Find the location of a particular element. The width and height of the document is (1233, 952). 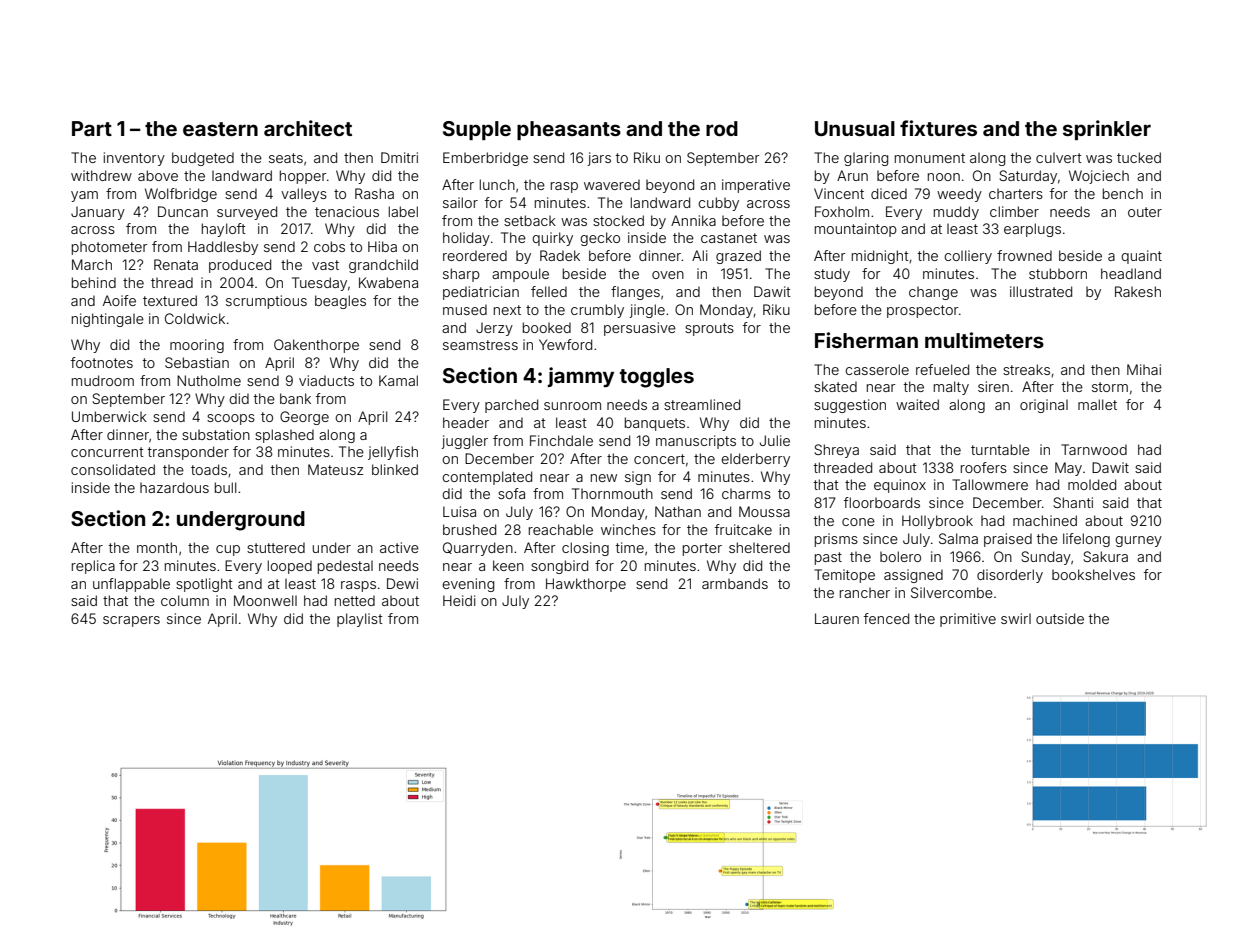

persuasive is located at coordinates (640, 329).
